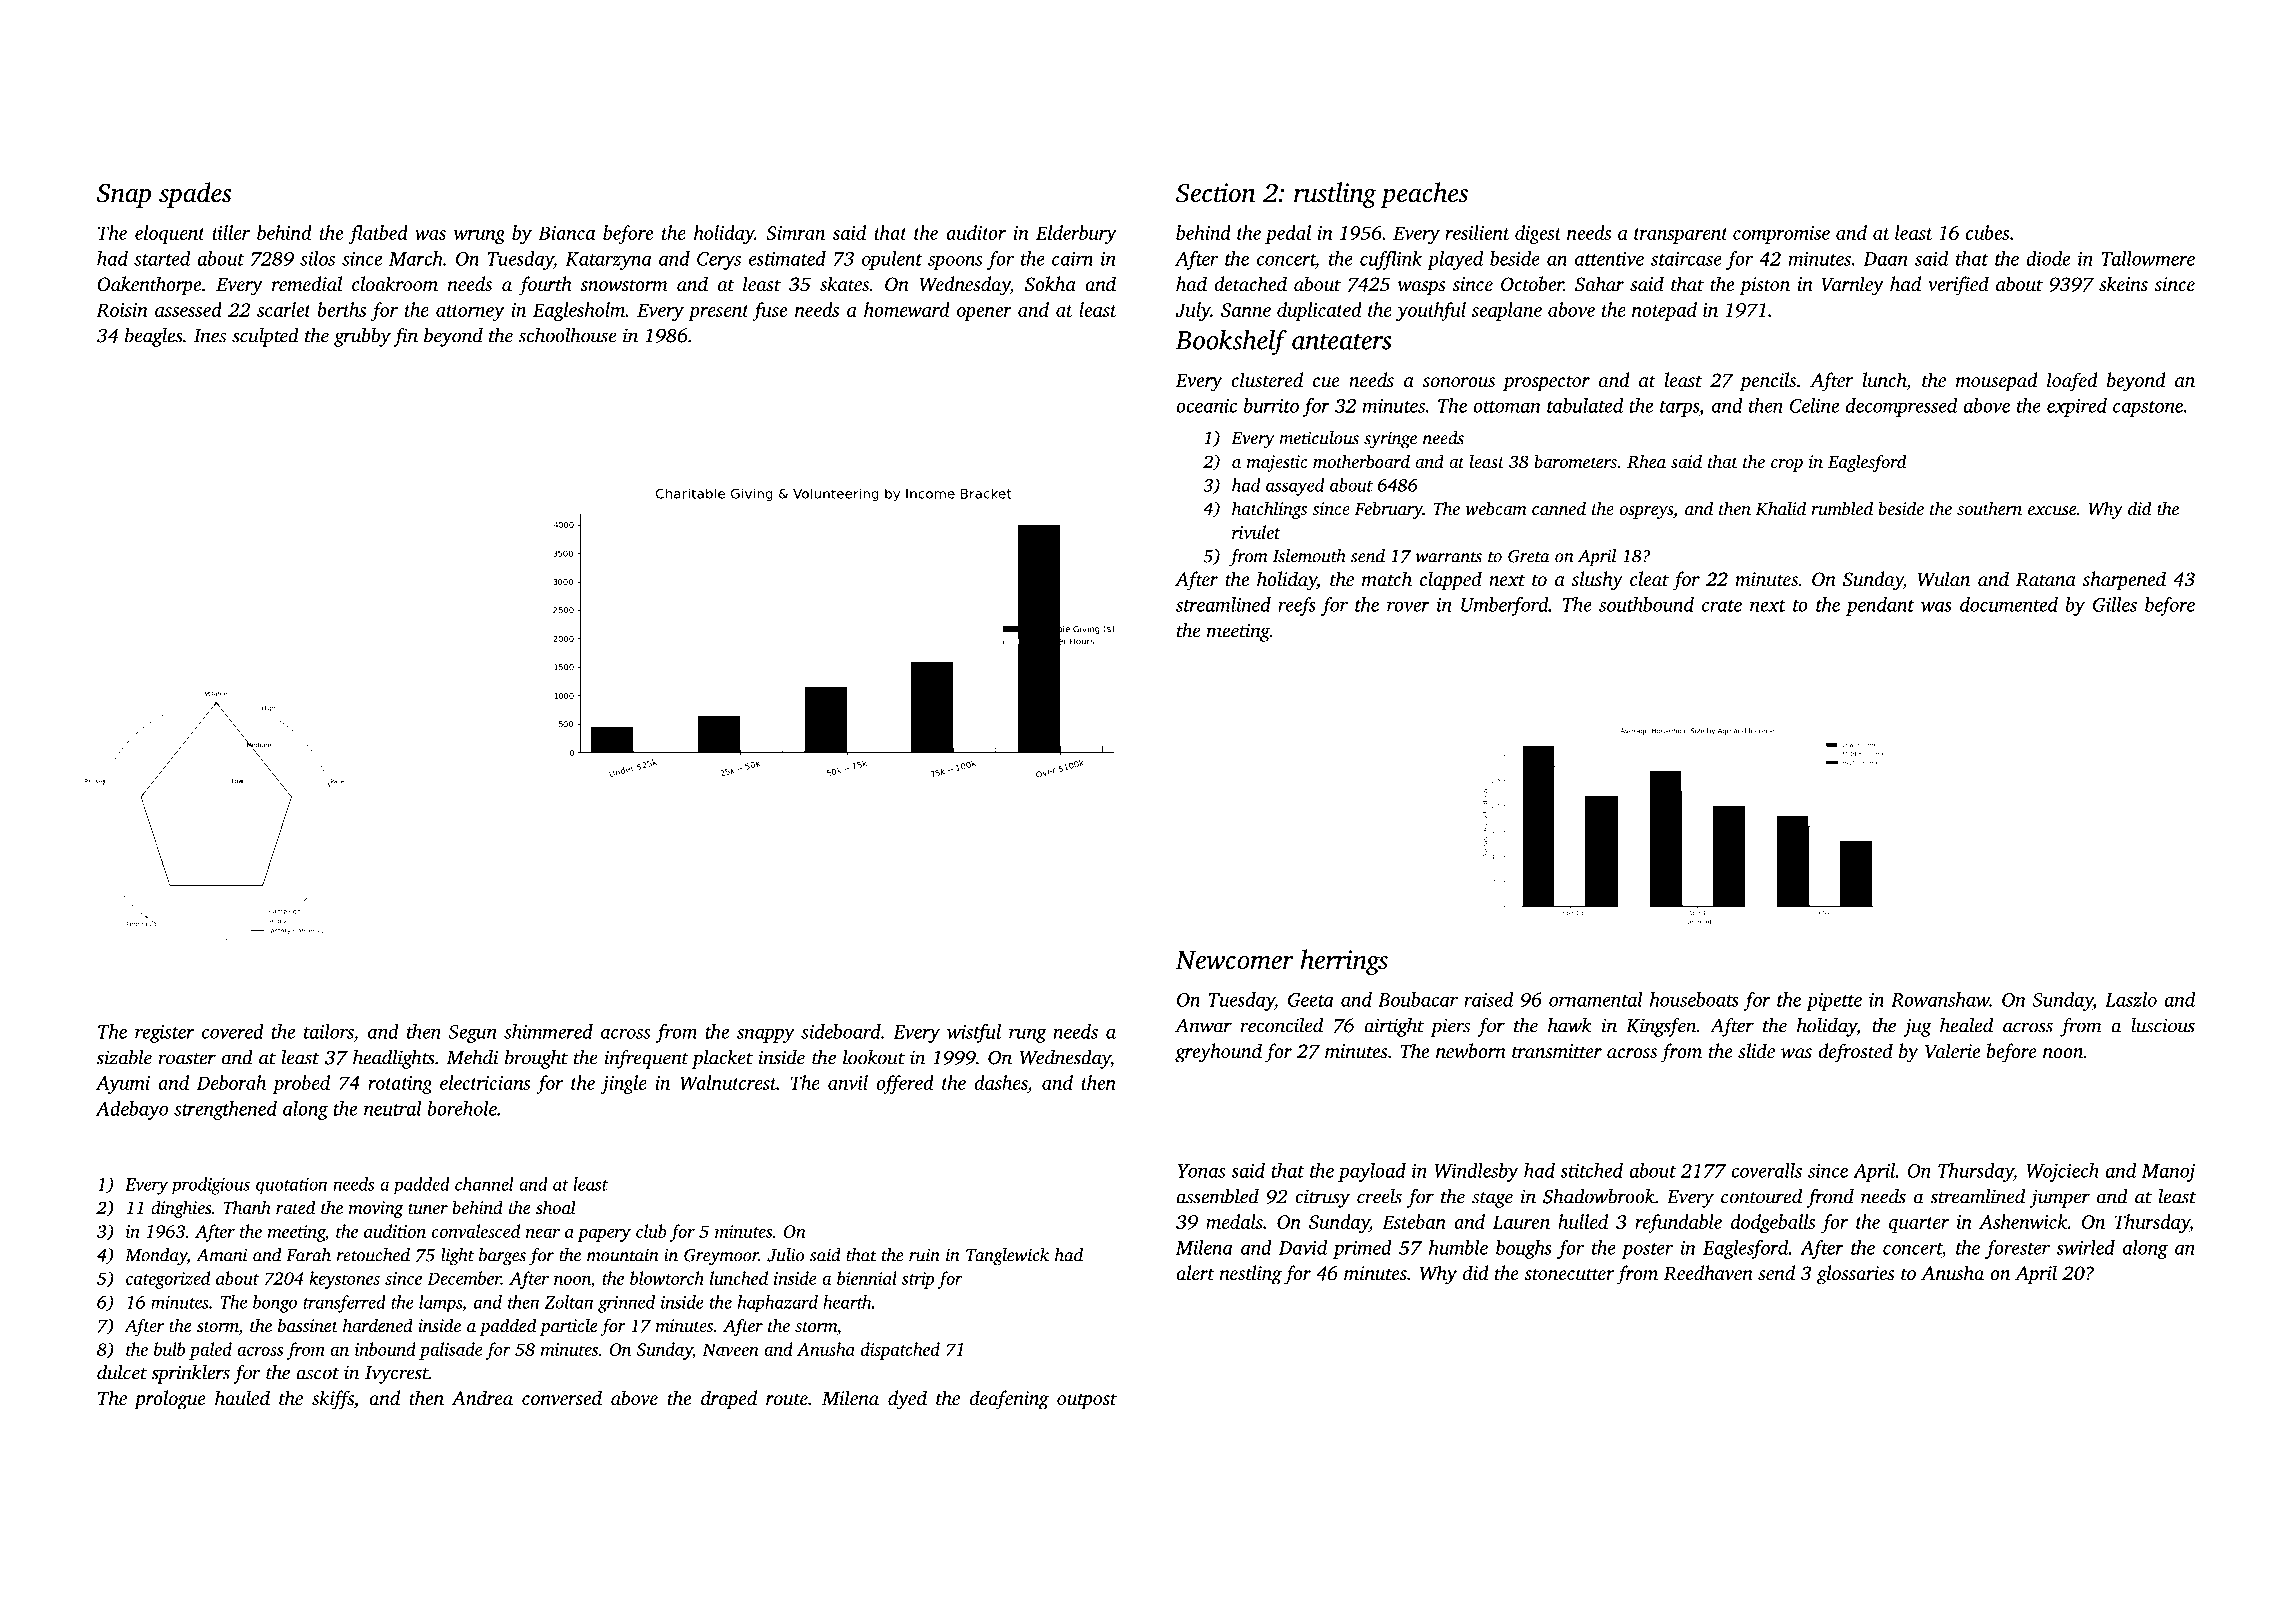  What do you see at coordinates (2062, 1172) in the image?
I see `Wojciech` at bounding box center [2062, 1172].
